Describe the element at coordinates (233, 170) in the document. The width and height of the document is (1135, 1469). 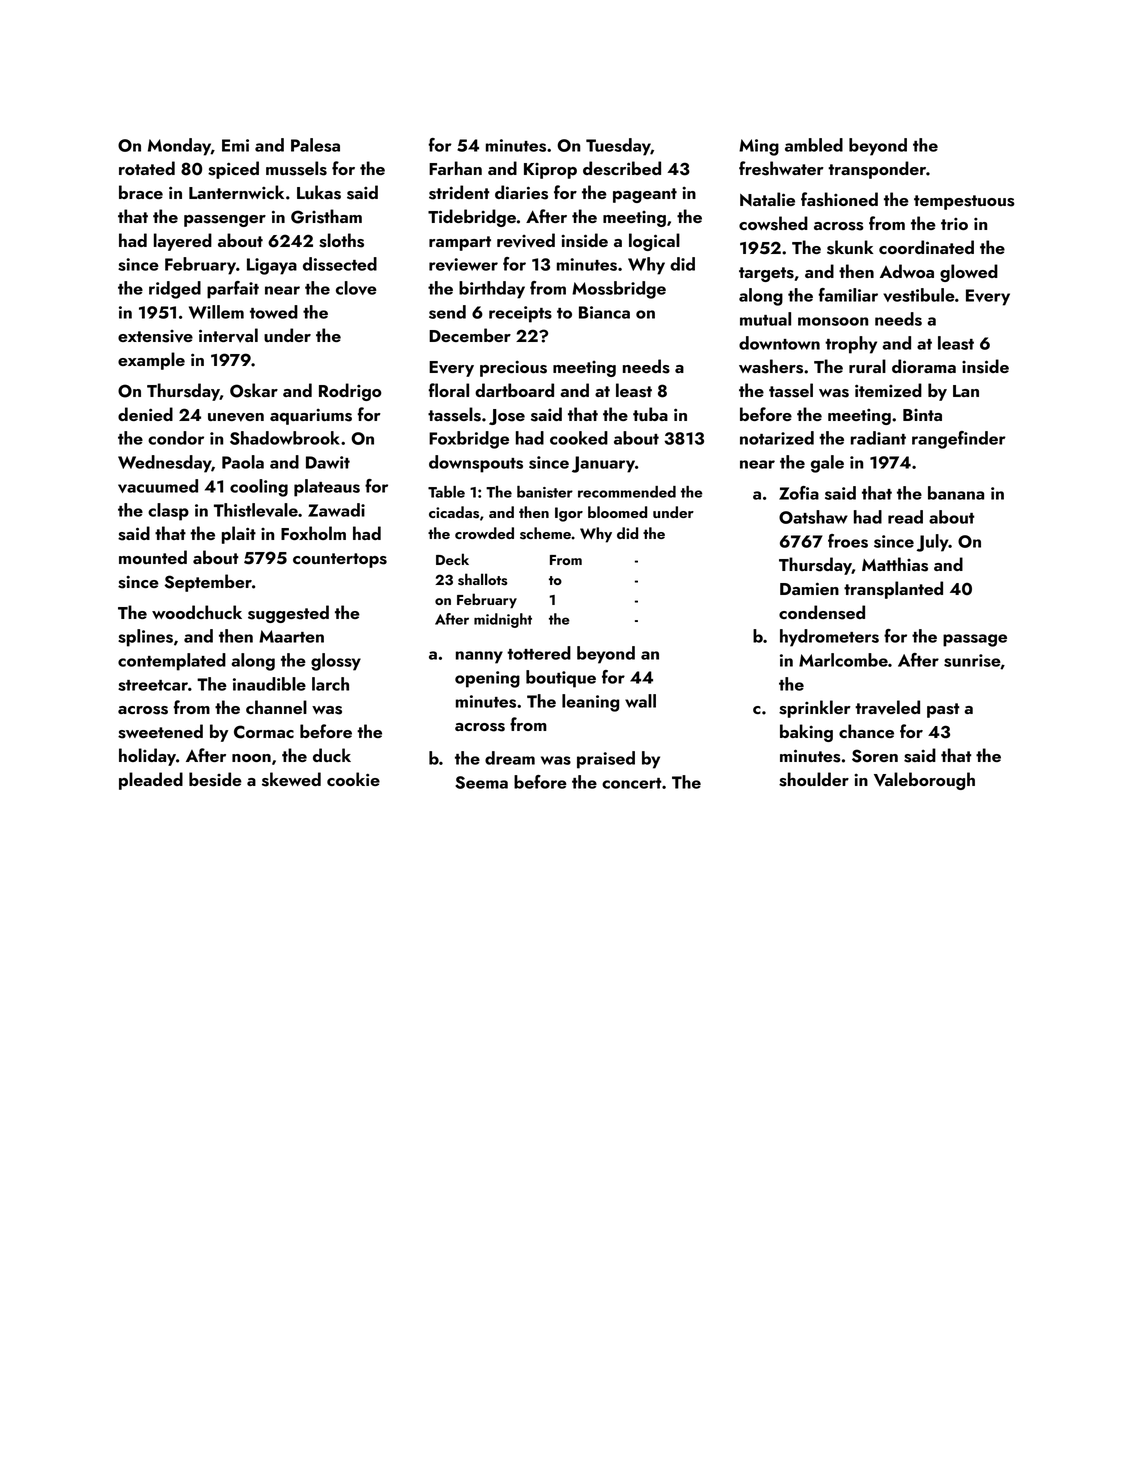
I see `spiced` at that location.
